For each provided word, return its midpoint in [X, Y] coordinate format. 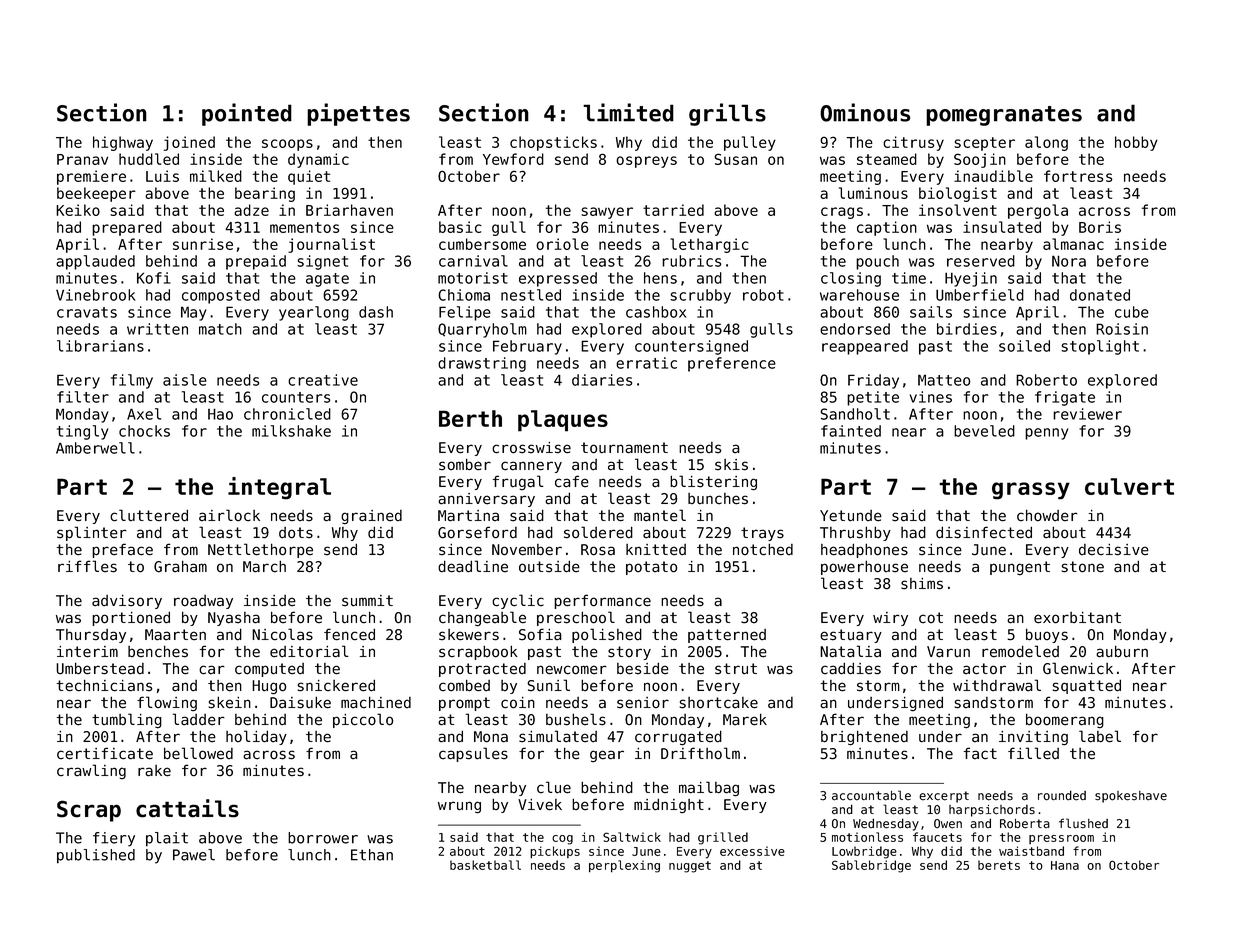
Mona [491, 737]
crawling [91, 771]
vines [931, 397]
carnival [473, 261]
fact [980, 753]
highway [123, 143]
